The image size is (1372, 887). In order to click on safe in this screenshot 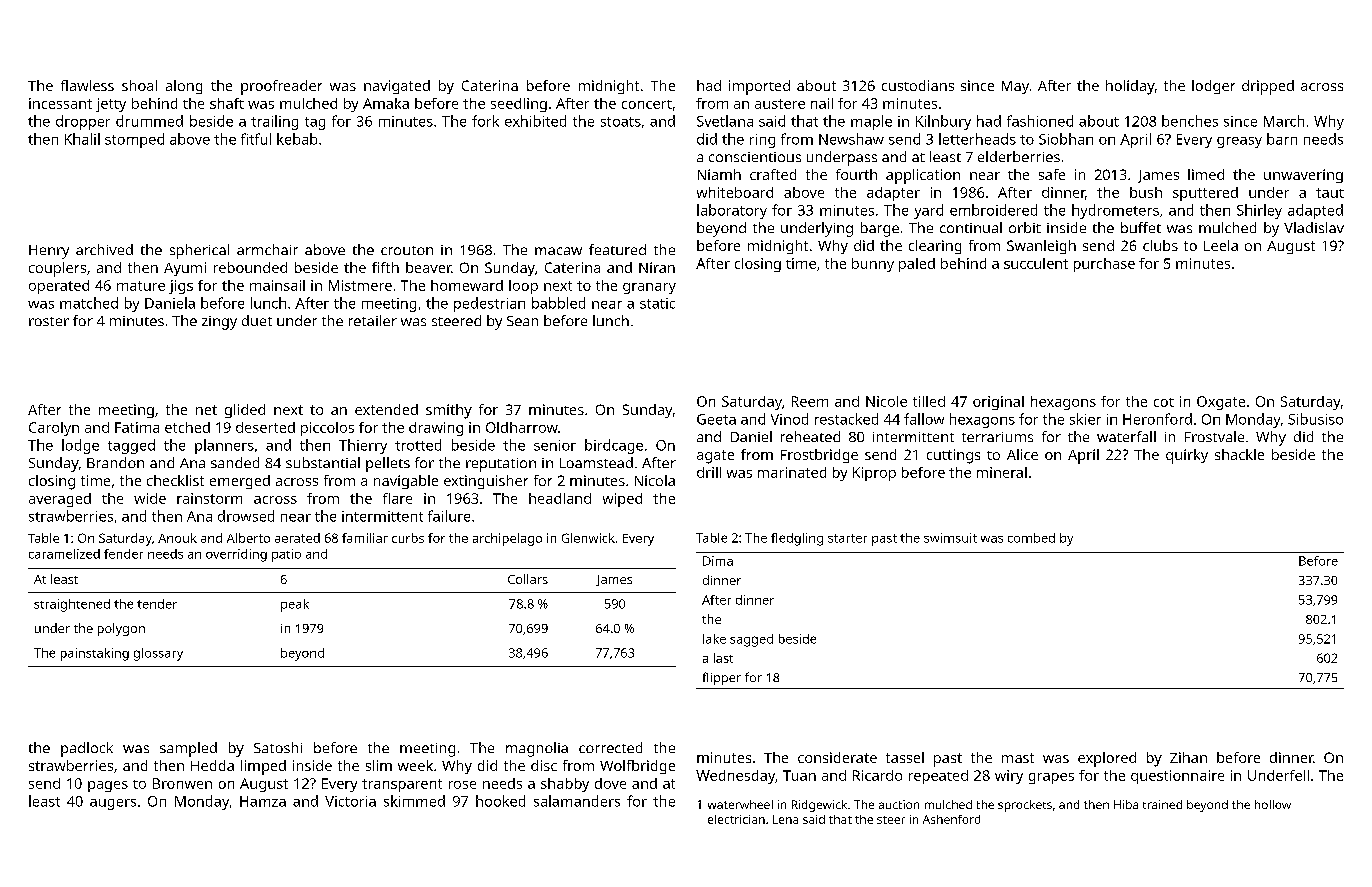, I will do `click(1052, 174)`.
